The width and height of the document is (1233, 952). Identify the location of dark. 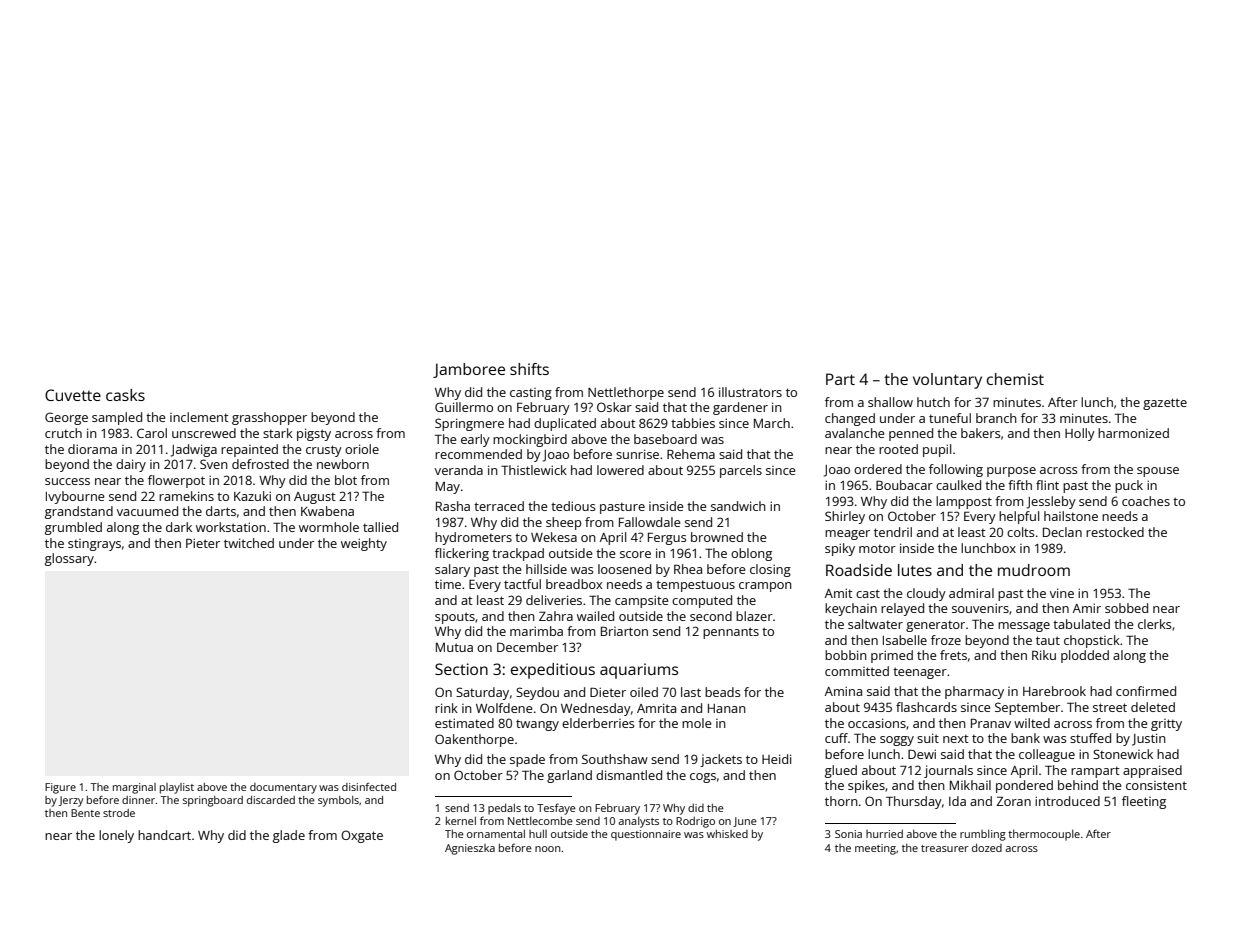
(179, 527).
